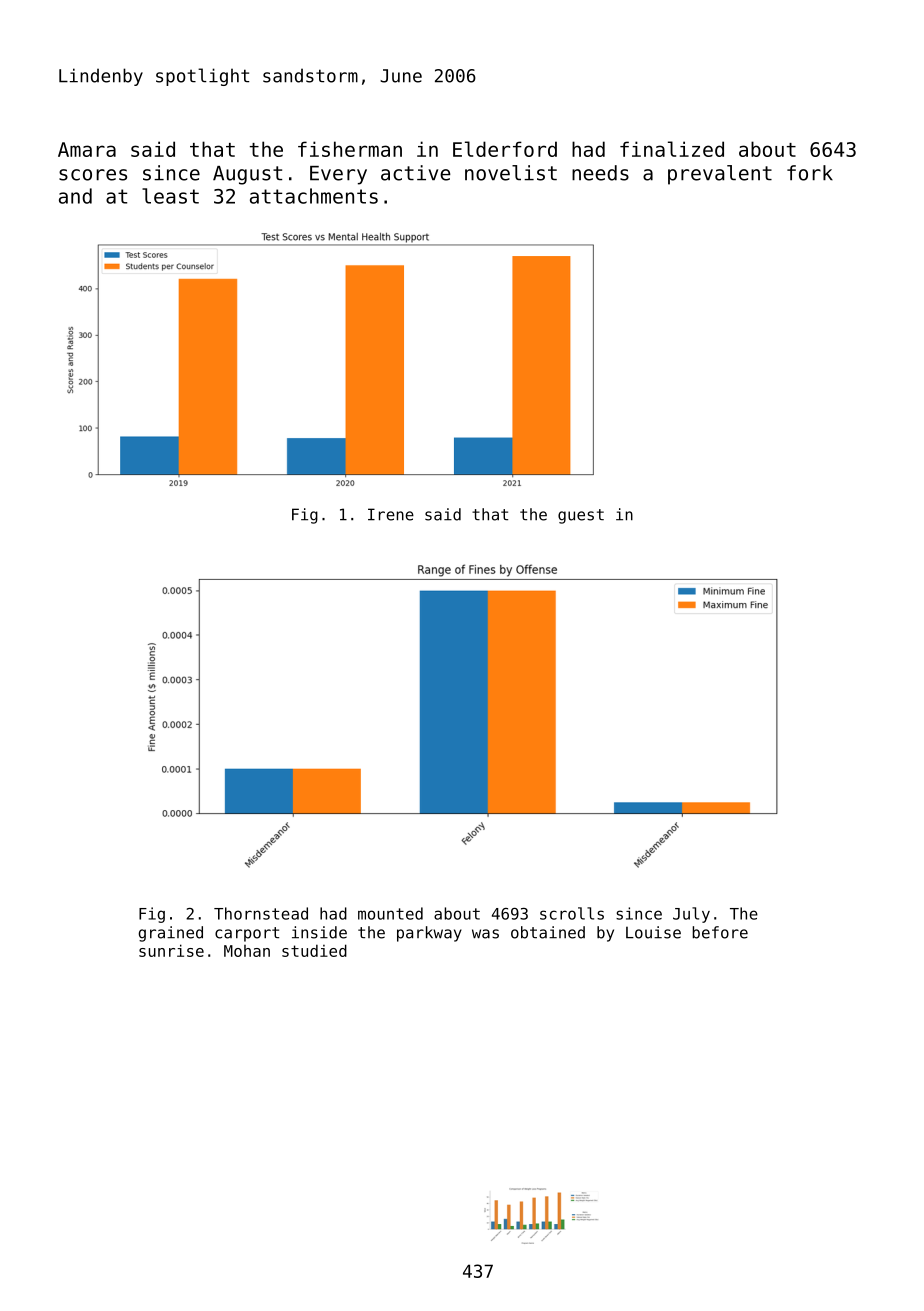  I want to click on grained, so click(170, 934).
